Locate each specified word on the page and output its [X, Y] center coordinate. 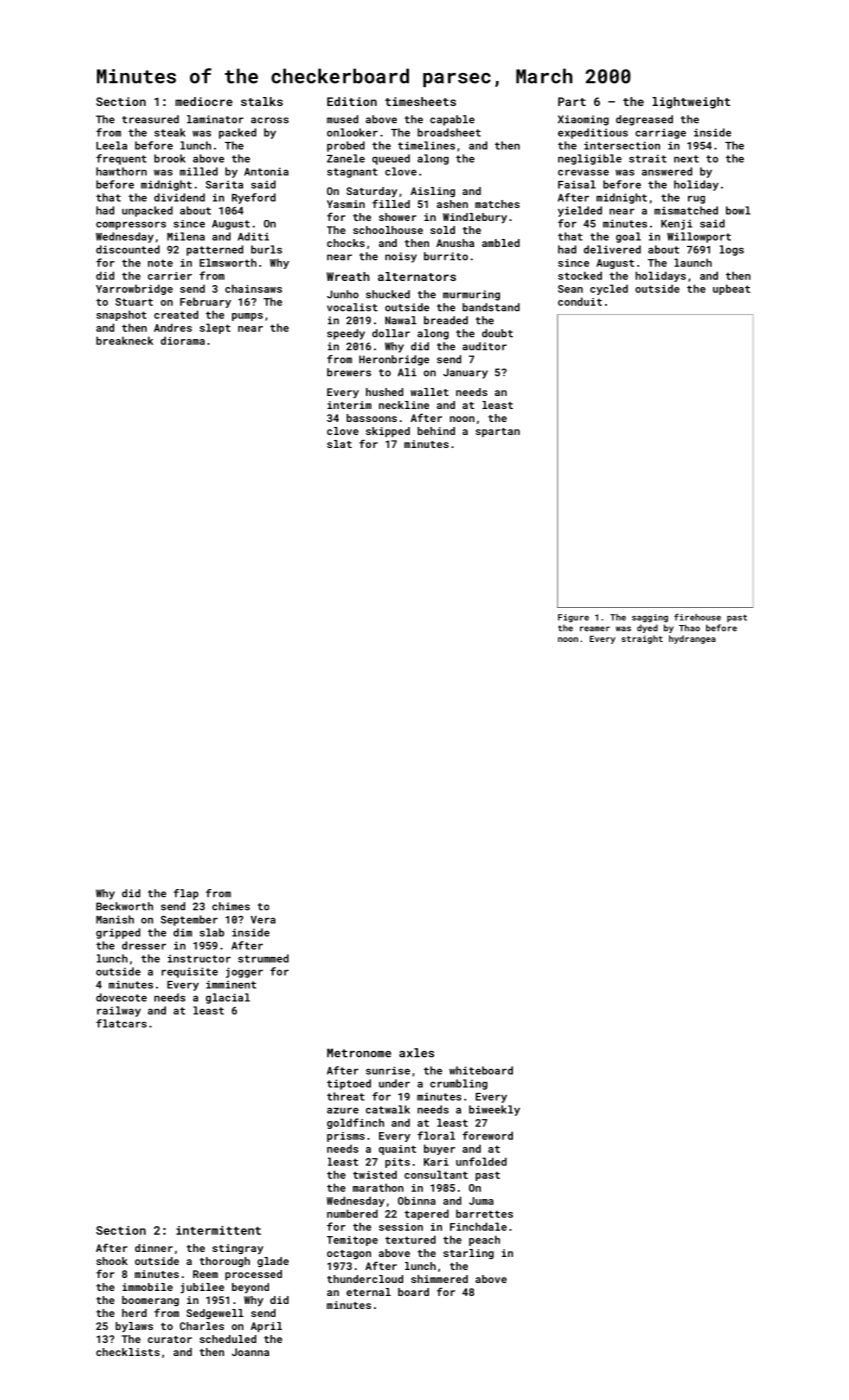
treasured [150, 119]
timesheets [420, 101]
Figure [573, 618]
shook [112, 1261]
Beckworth [124, 906]
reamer [595, 629]
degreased [644, 120]
